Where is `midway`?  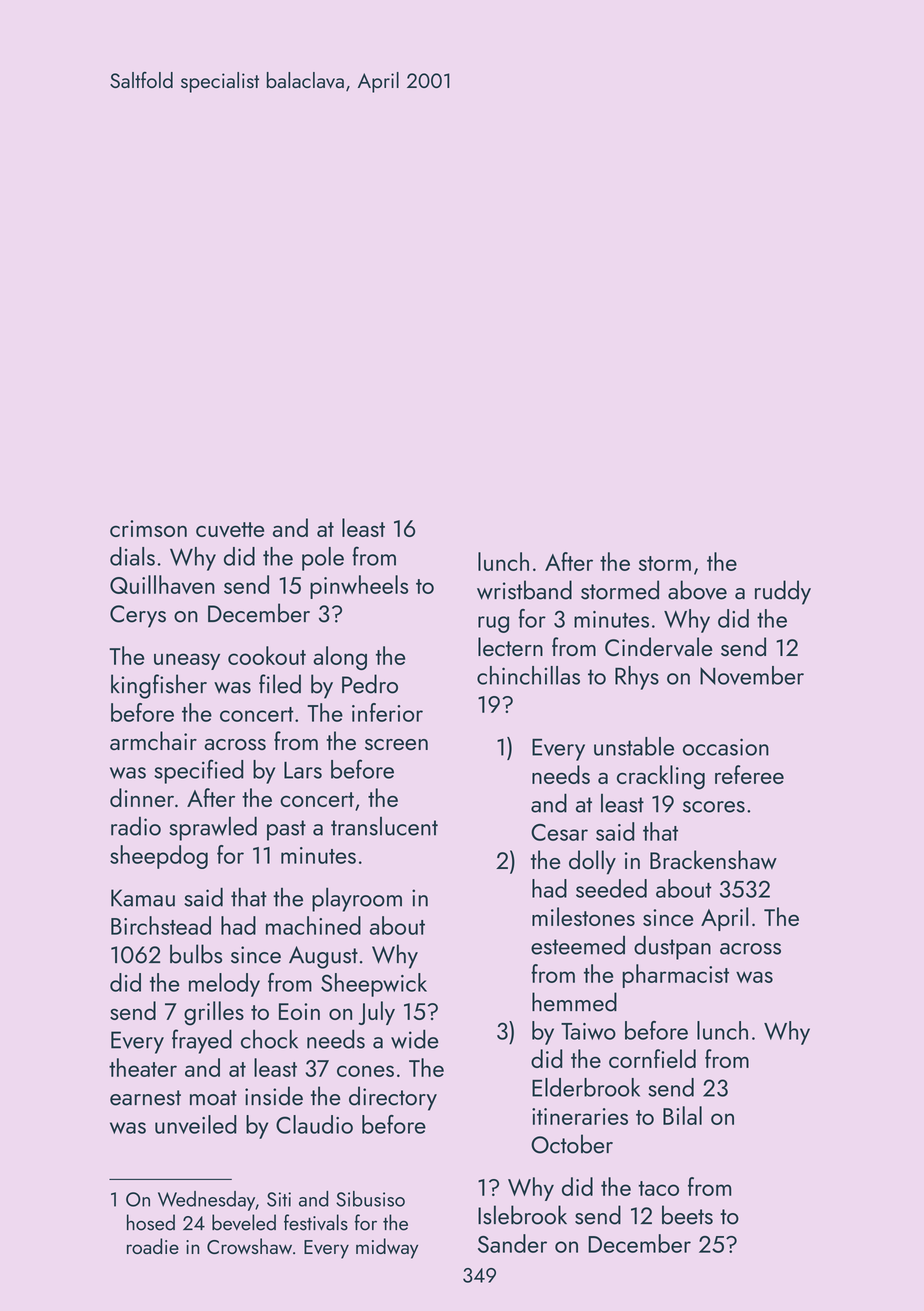 midway is located at coordinates (387, 1248).
